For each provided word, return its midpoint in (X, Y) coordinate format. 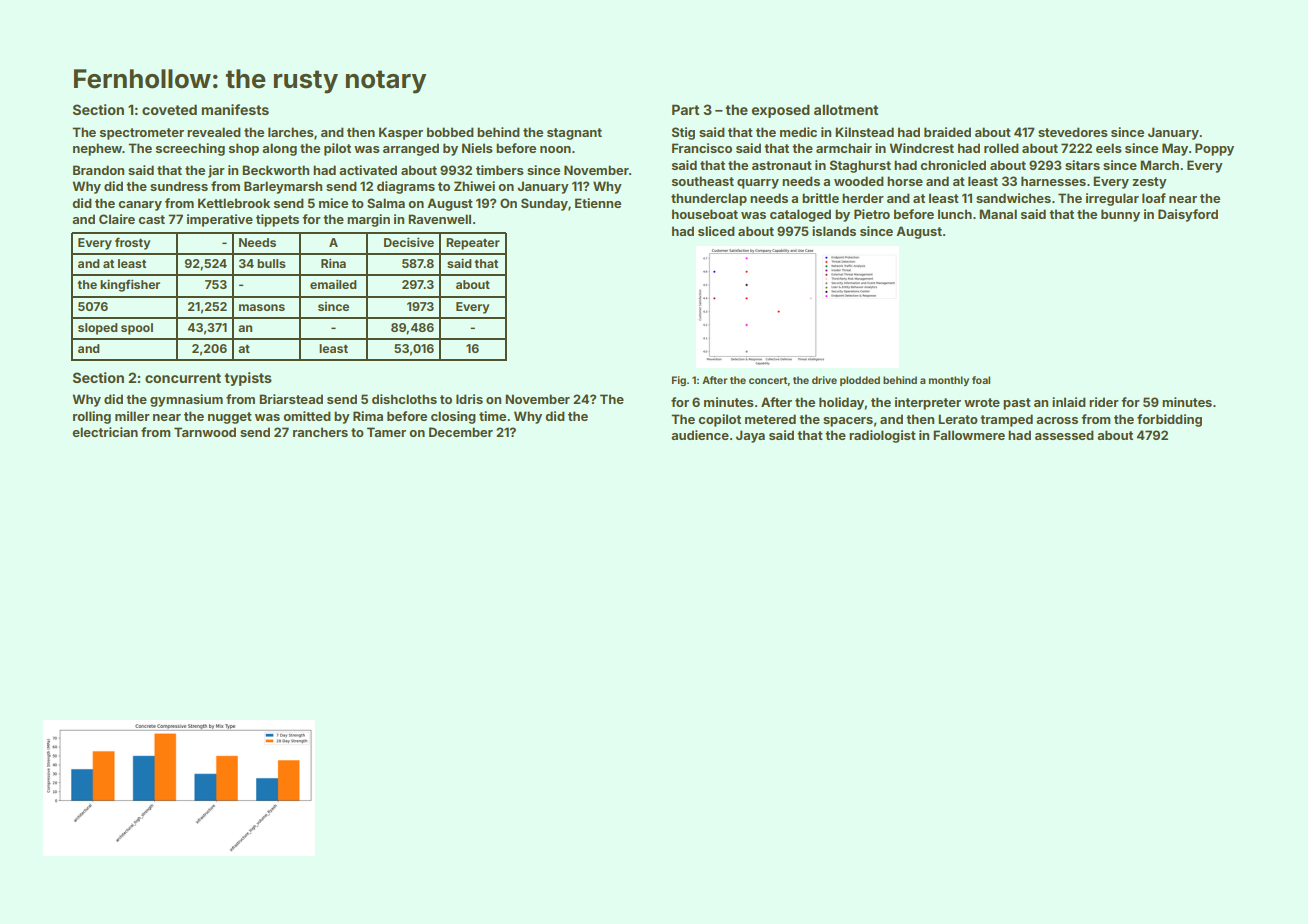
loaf (1154, 198)
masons (262, 307)
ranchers (320, 432)
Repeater (473, 244)
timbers (500, 170)
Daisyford (1188, 215)
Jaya (750, 436)
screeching (190, 149)
